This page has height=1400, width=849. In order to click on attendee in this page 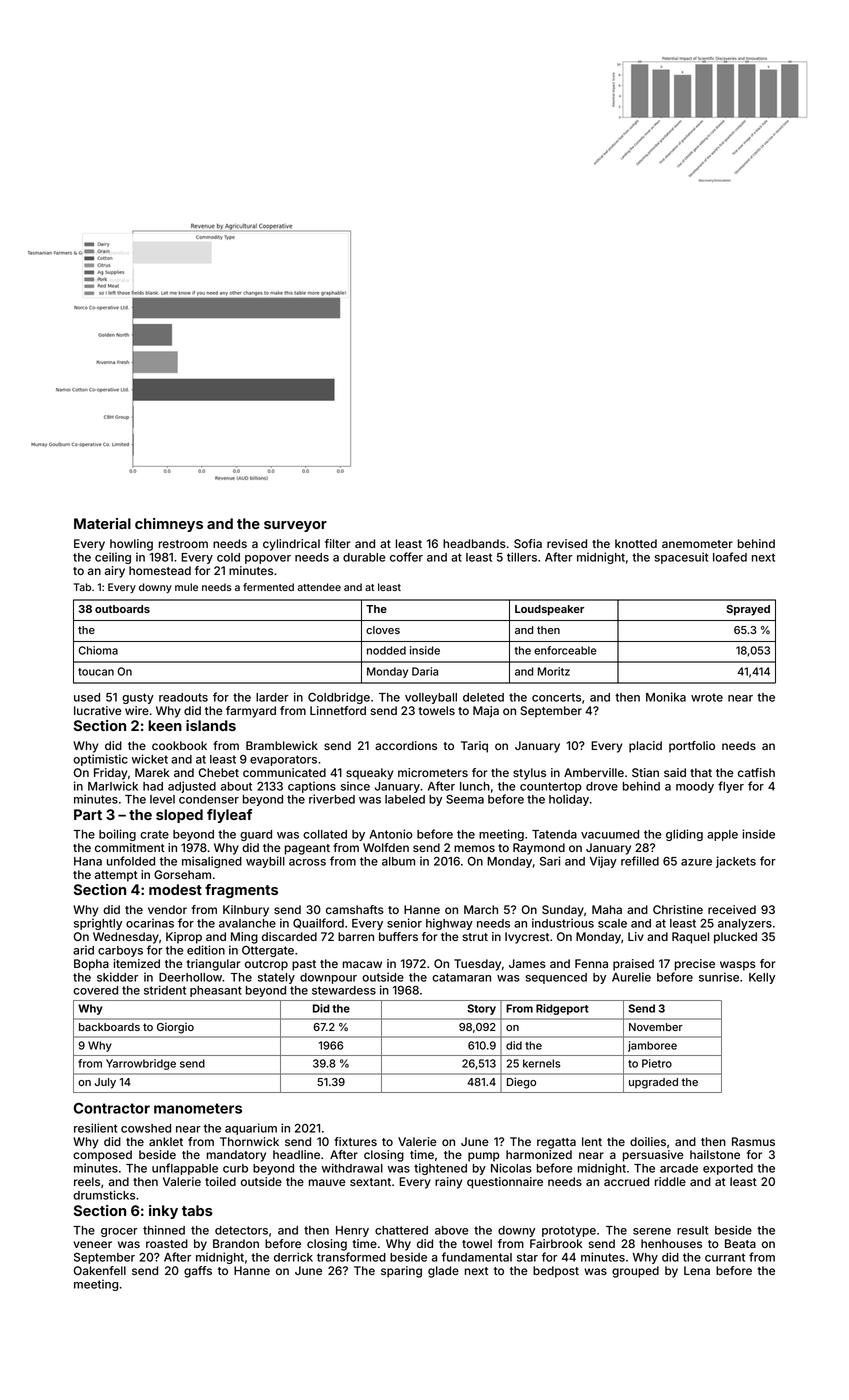, I will do `click(319, 587)`.
